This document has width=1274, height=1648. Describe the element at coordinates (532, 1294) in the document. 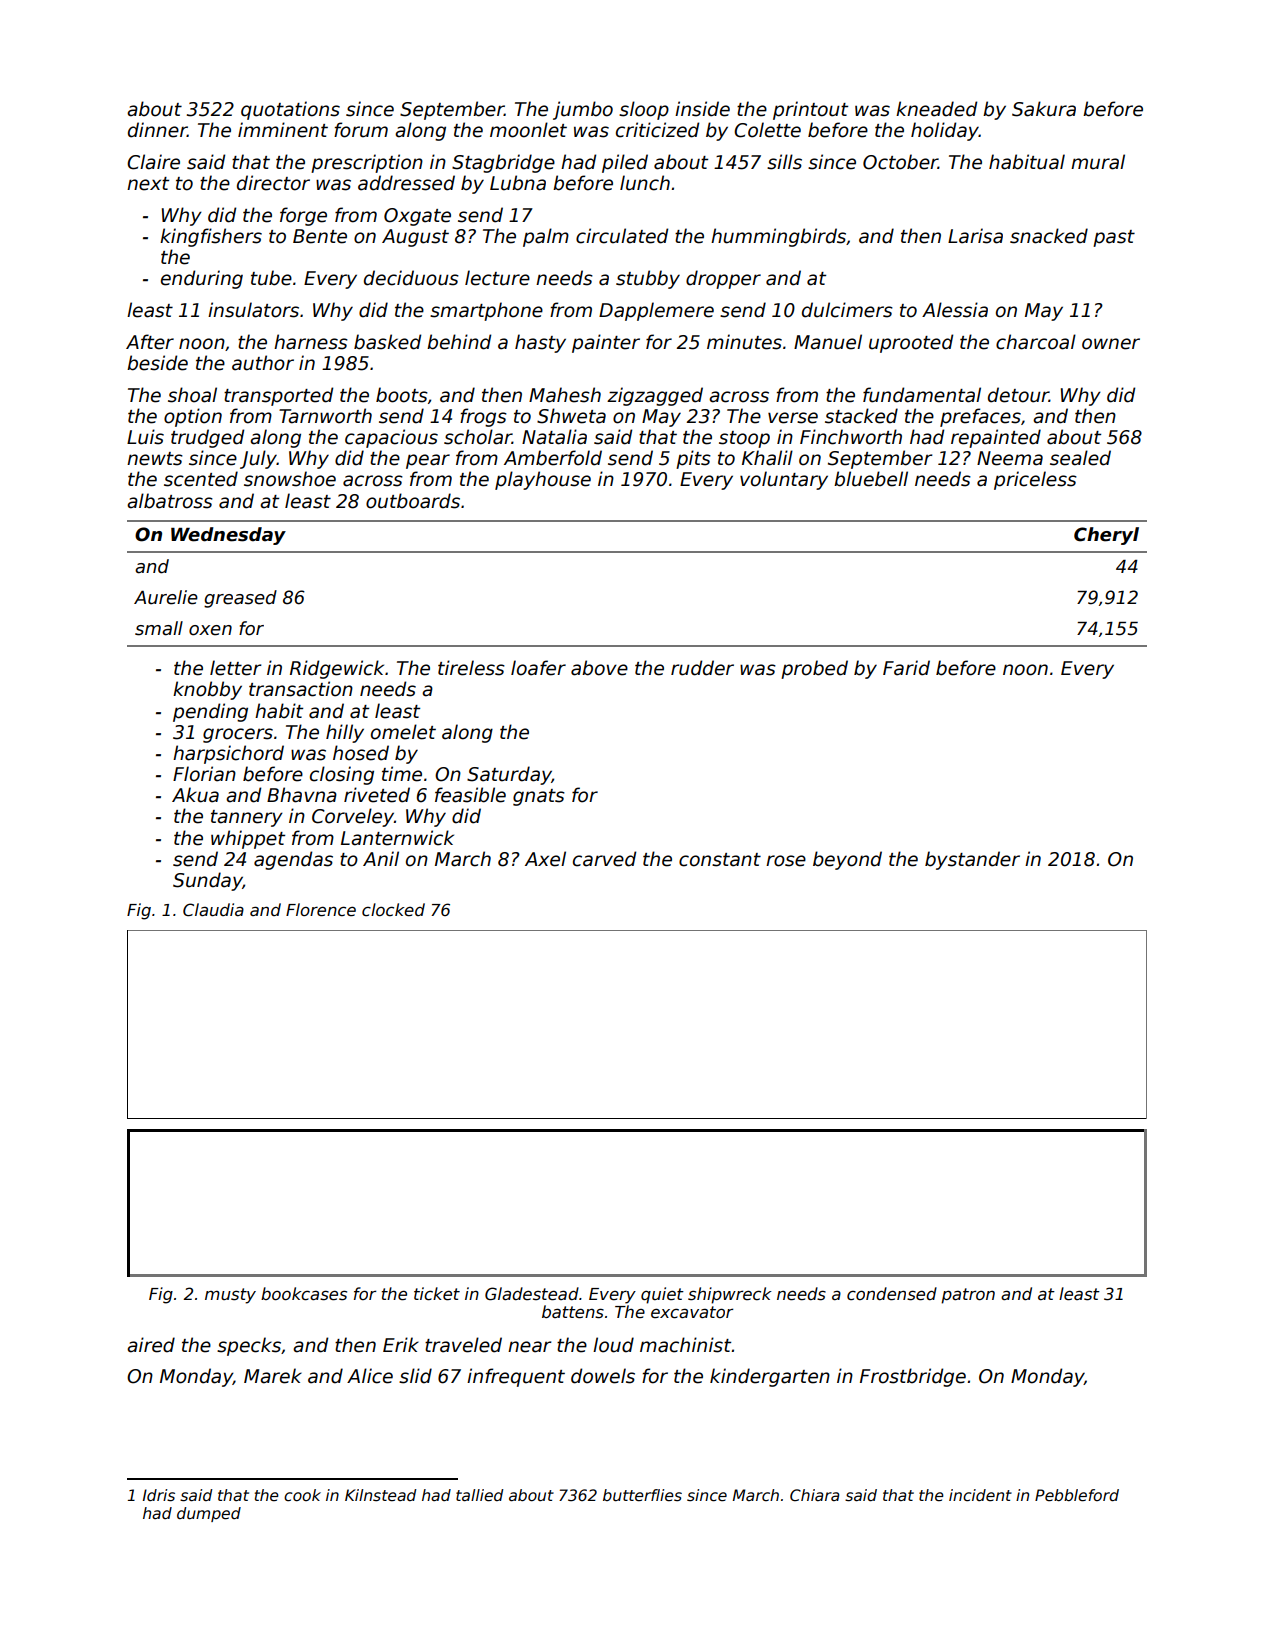

I see `Gladestead` at that location.
